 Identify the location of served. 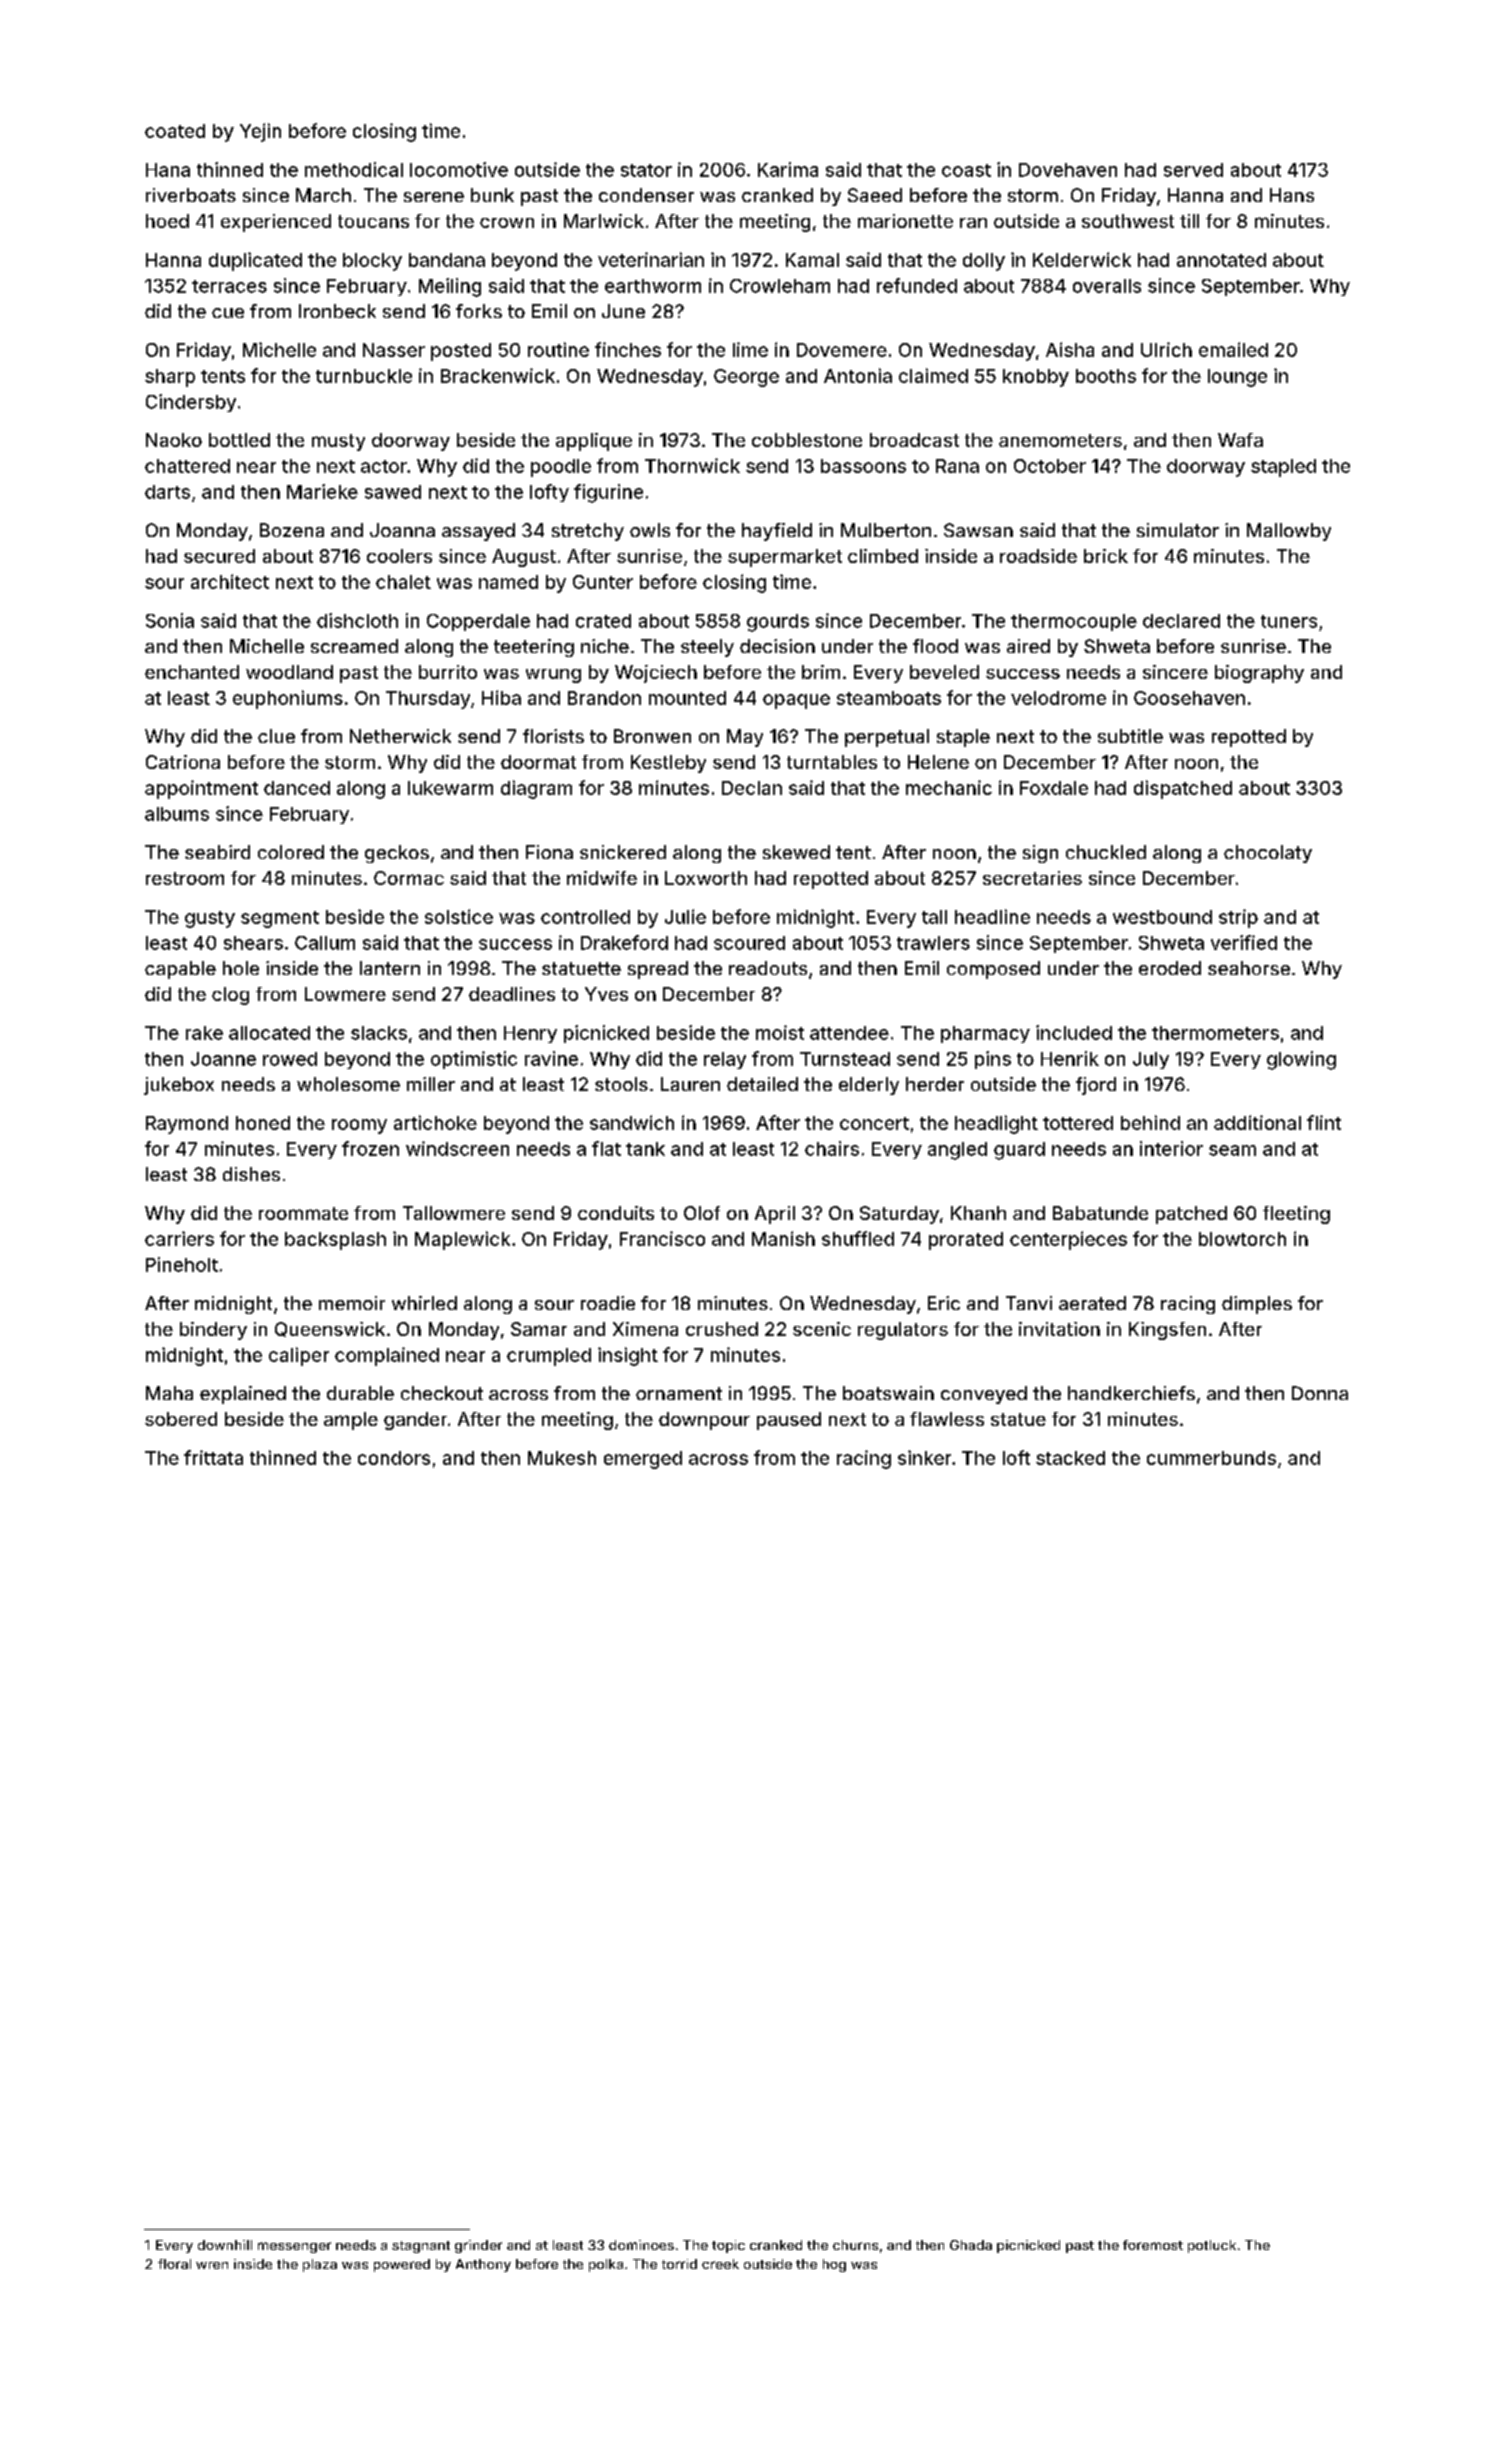
(1193, 170).
